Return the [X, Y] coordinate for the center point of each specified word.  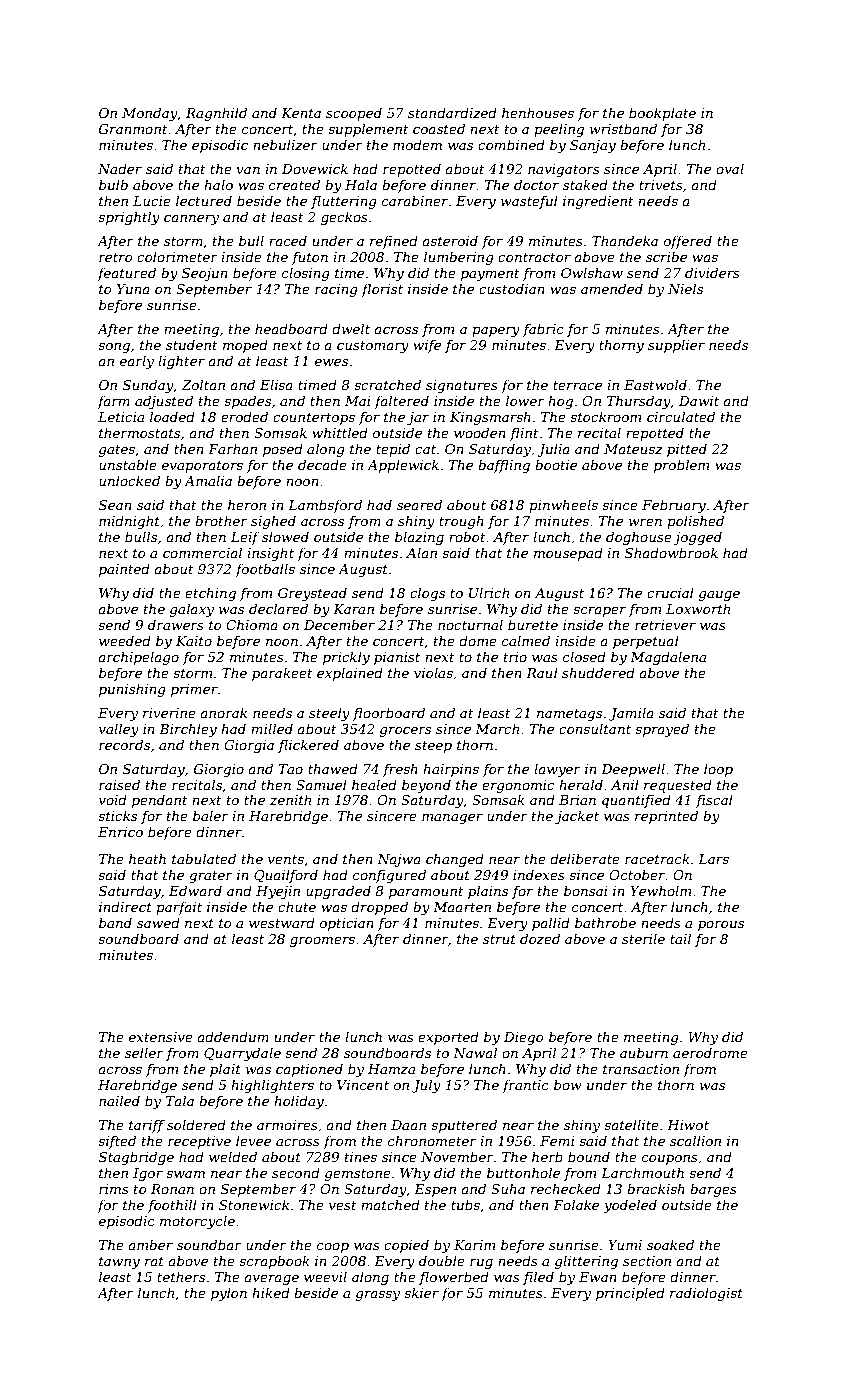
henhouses [538, 112]
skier [421, 1292]
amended [612, 288]
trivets [661, 185]
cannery [191, 220]
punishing [132, 690]
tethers [181, 1276]
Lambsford [325, 506]
